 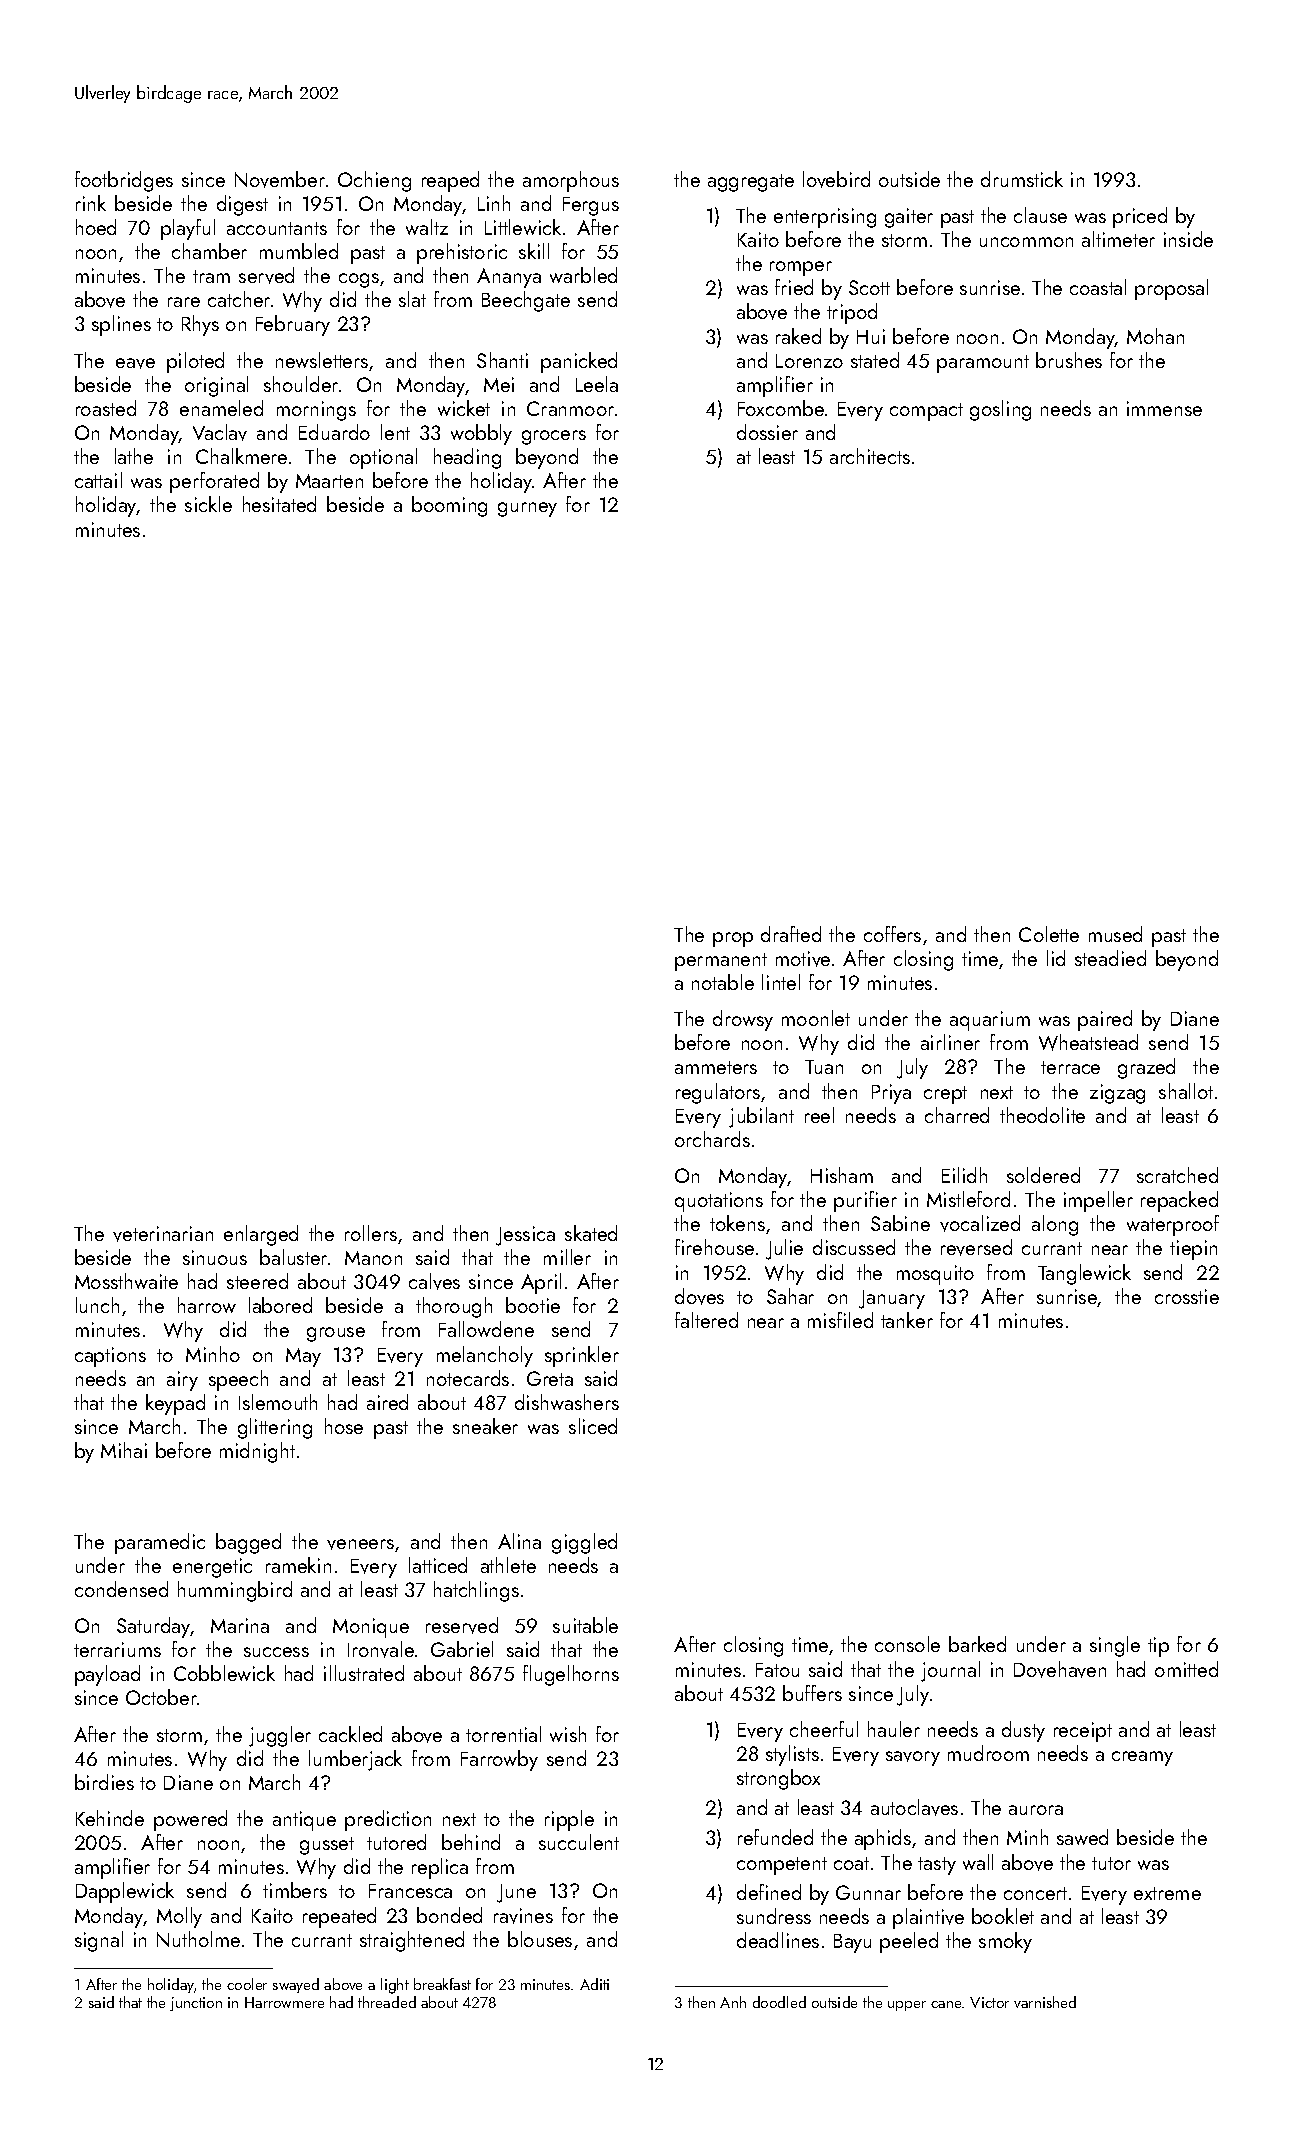 What do you see at coordinates (1022, 179) in the screenshot?
I see `drumstick` at bounding box center [1022, 179].
